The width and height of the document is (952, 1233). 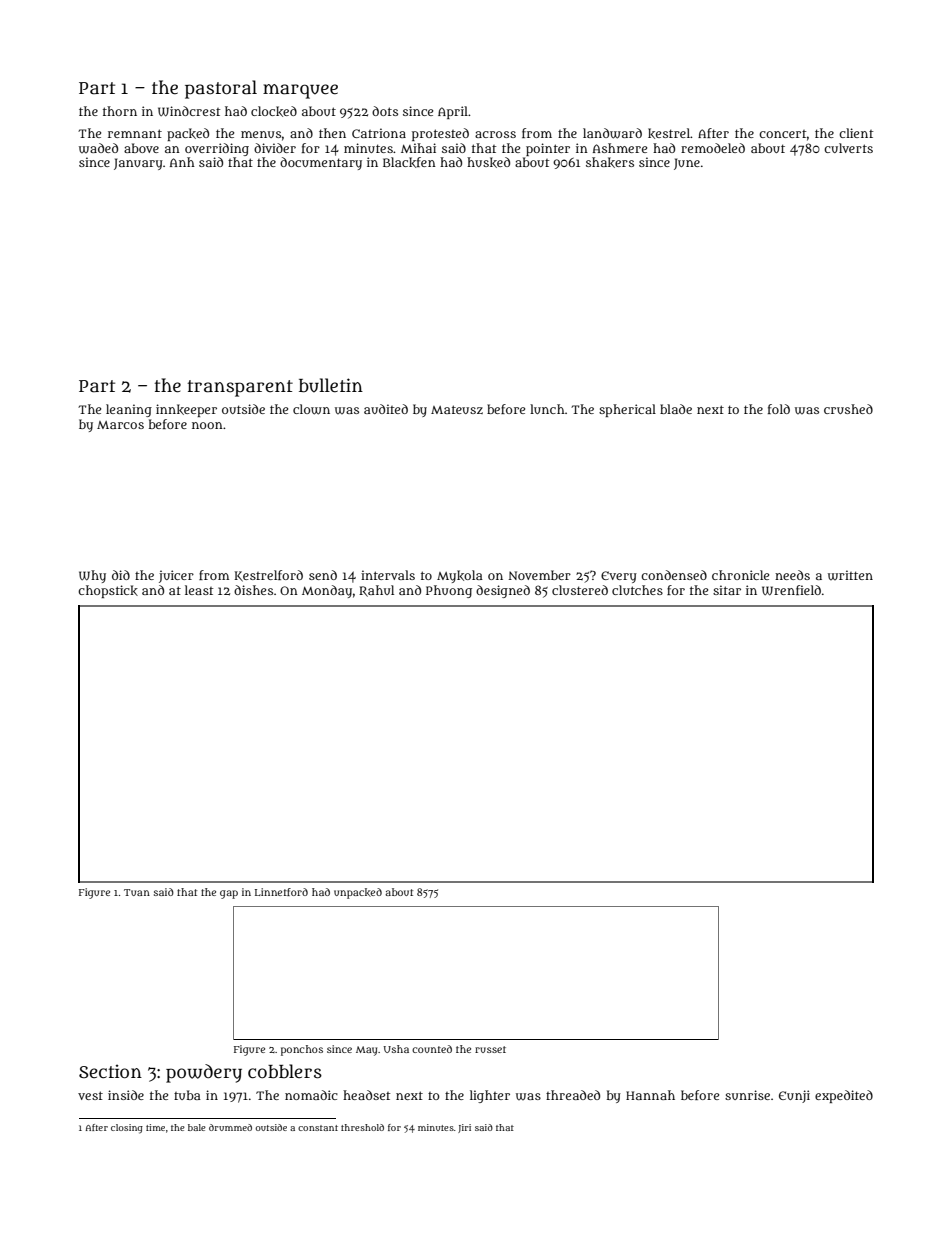 What do you see at coordinates (453, 112) in the document?
I see `April` at bounding box center [453, 112].
